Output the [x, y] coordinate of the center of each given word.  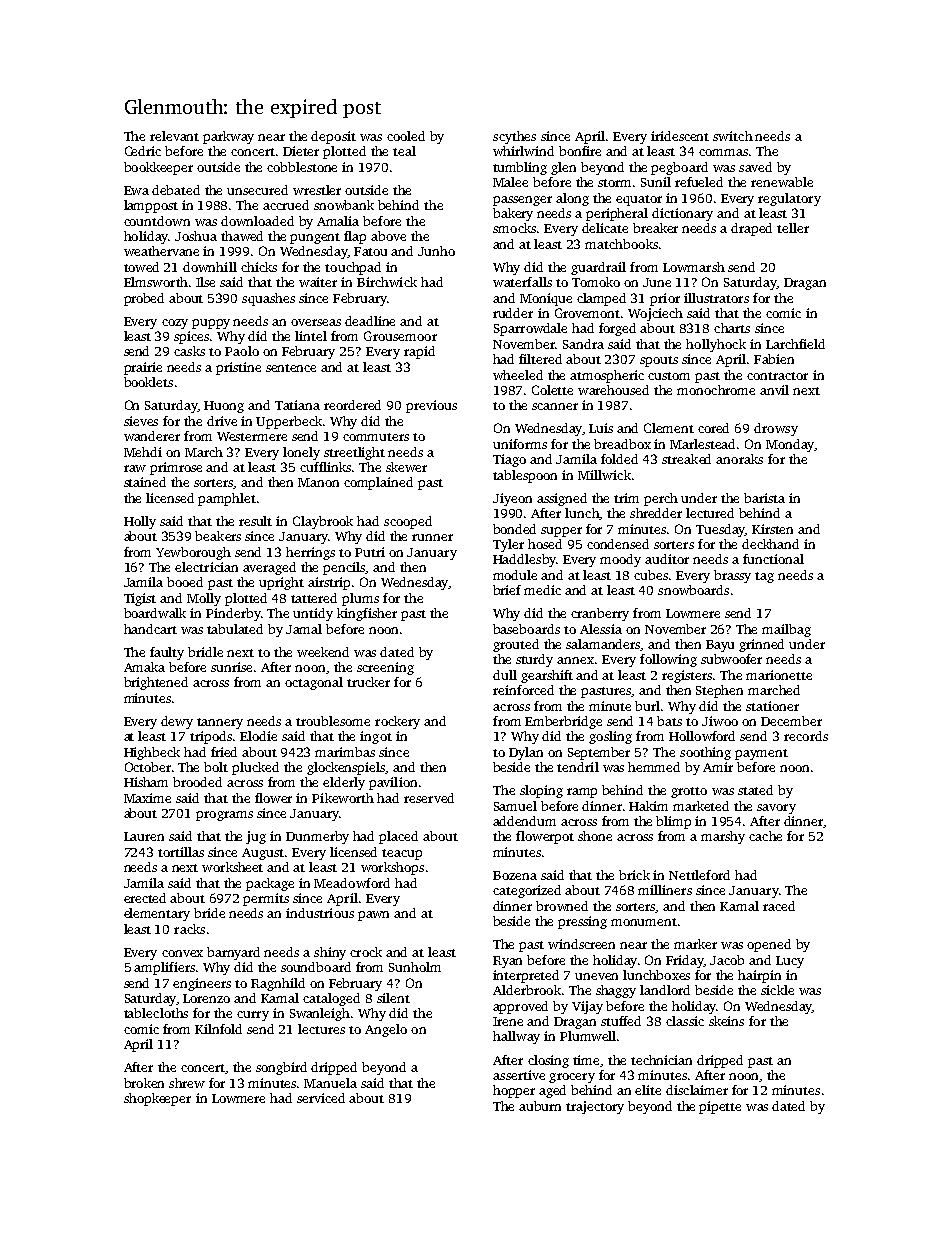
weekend [323, 652]
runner [432, 537]
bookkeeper [158, 168]
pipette [720, 1107]
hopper [514, 1091]
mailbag [786, 630]
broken [144, 1083]
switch [733, 136]
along [572, 199]
